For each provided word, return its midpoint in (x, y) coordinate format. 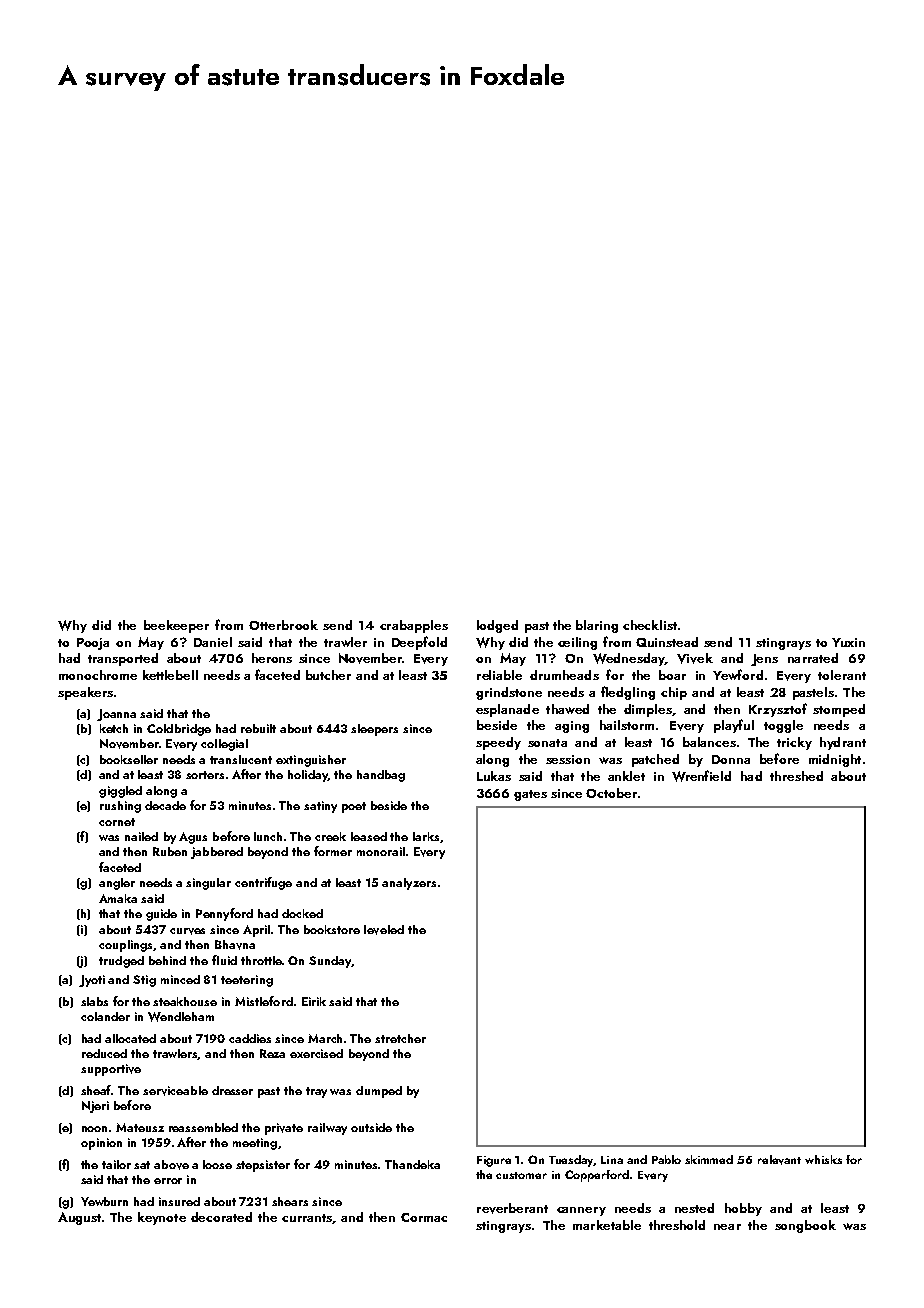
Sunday (330, 962)
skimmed (709, 1159)
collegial (224, 745)
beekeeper (176, 626)
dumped (379, 1092)
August (79, 1218)
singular (208, 884)
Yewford (738, 674)
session (568, 759)
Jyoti (92, 981)
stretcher (400, 1038)
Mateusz (140, 1127)
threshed (796, 776)
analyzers (409, 884)
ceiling (577, 643)
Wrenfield (701, 776)
